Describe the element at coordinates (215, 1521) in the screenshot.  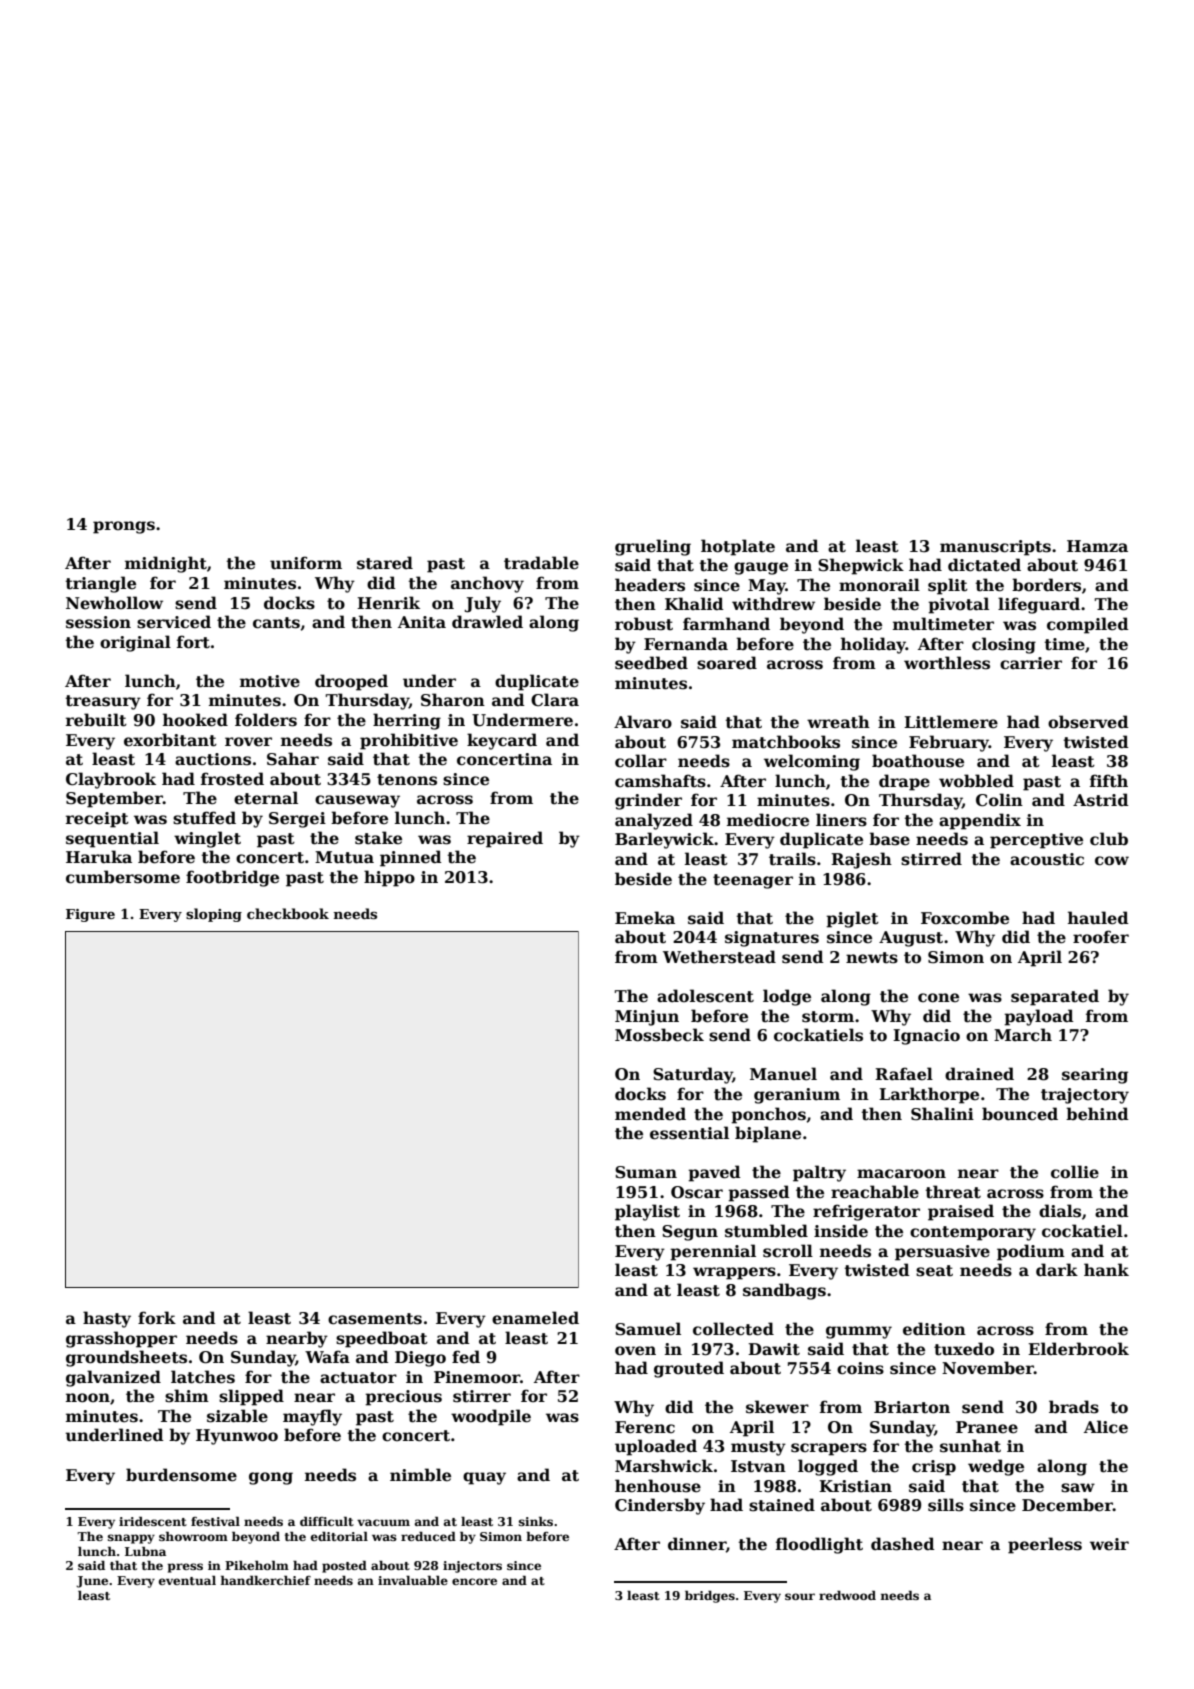
I see `festival` at that location.
